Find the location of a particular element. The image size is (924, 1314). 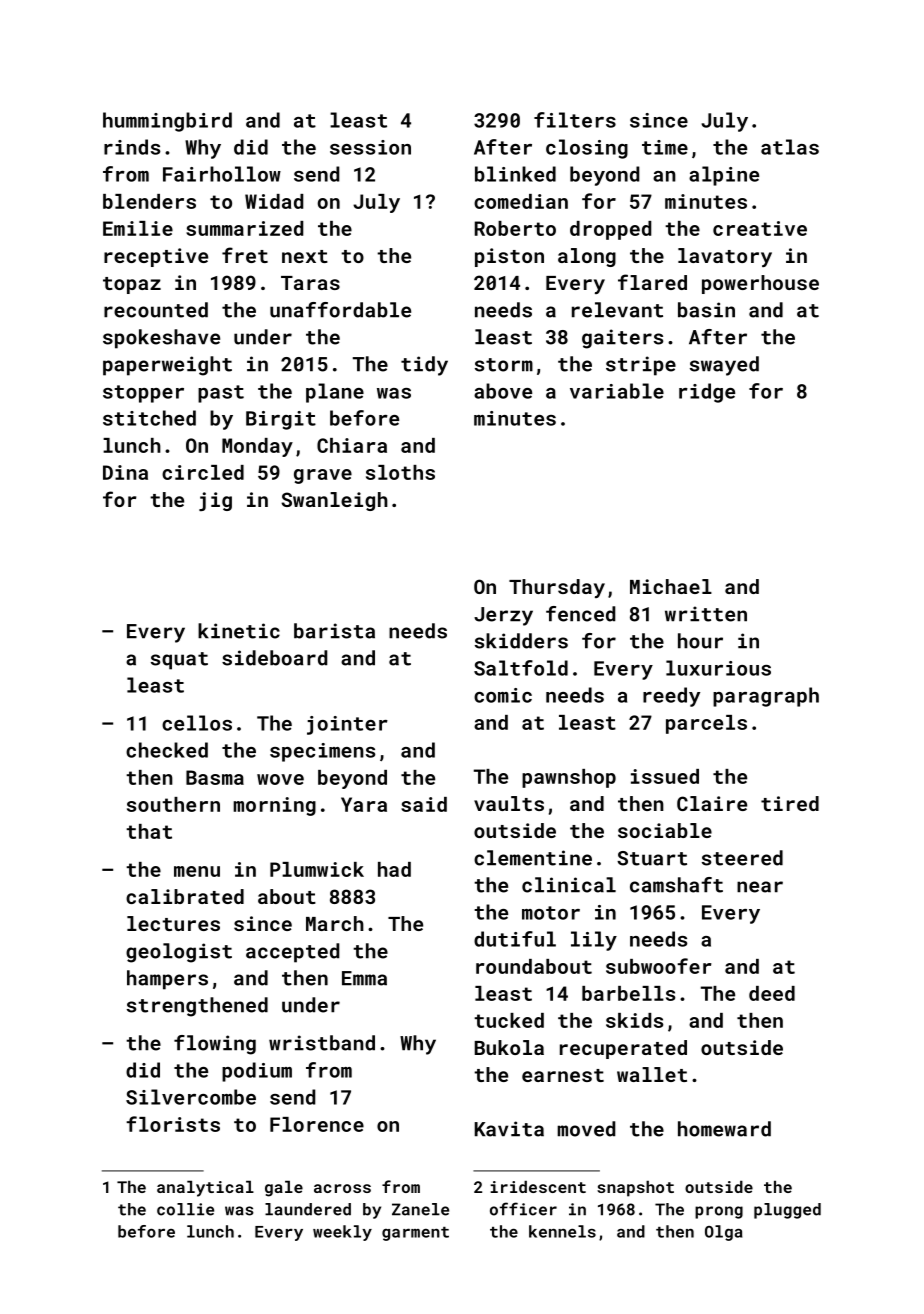

atlas is located at coordinates (790, 147).
